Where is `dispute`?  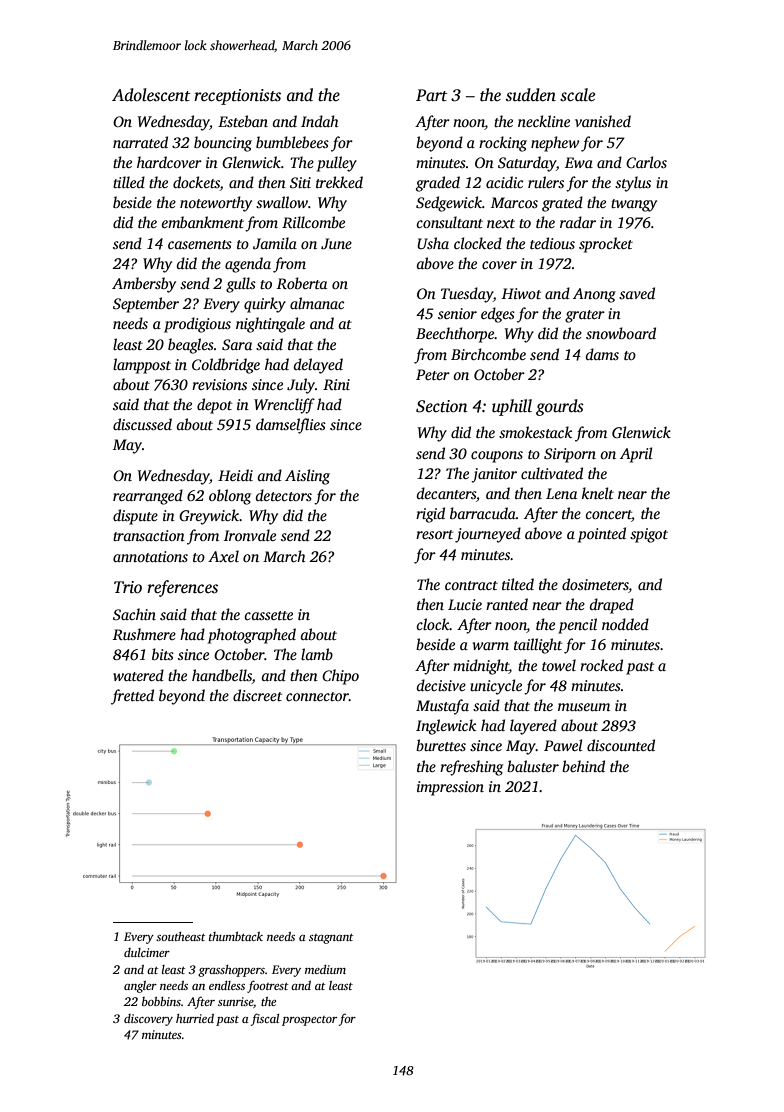
dispute is located at coordinates (135, 517).
